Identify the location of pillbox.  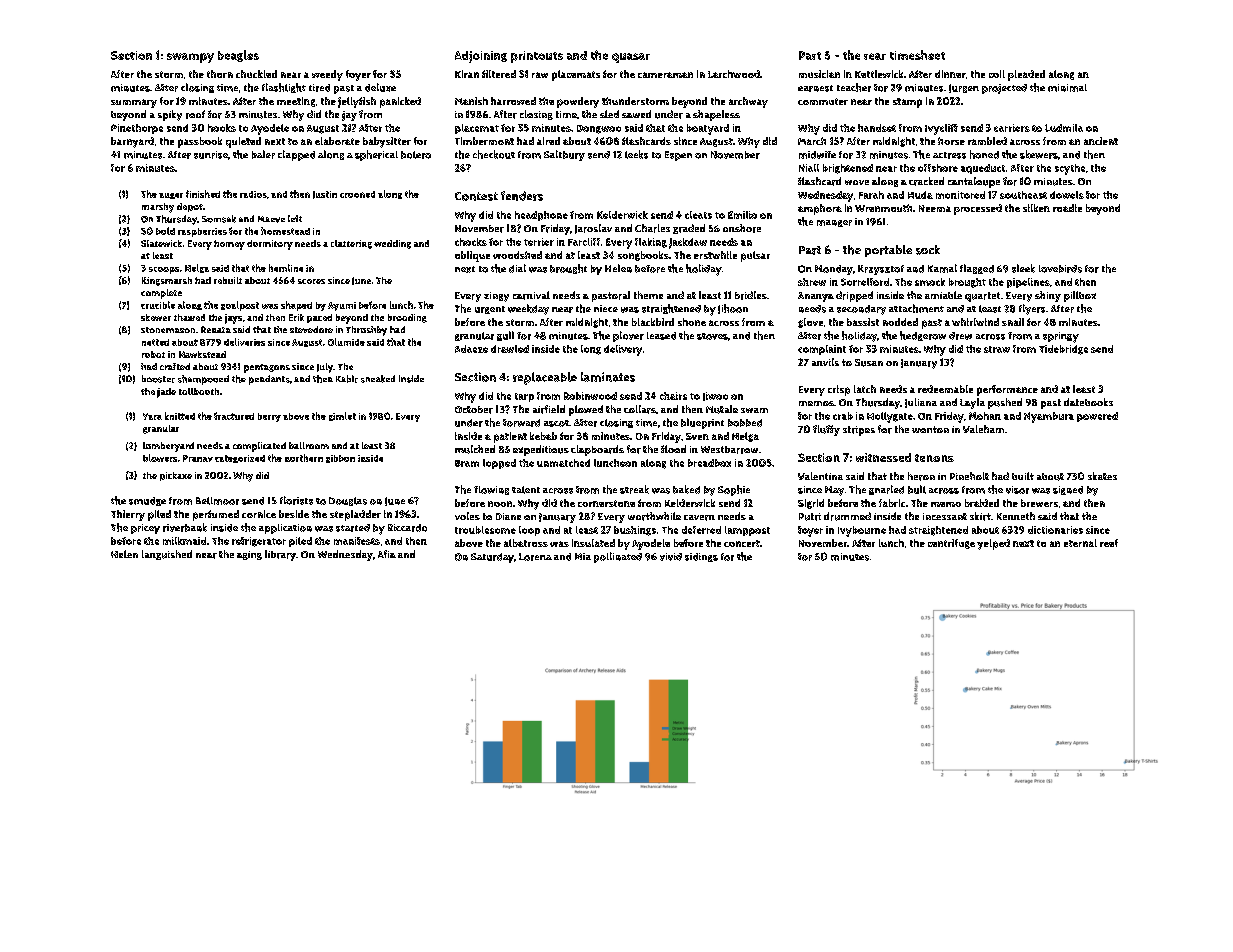
(1080, 296).
